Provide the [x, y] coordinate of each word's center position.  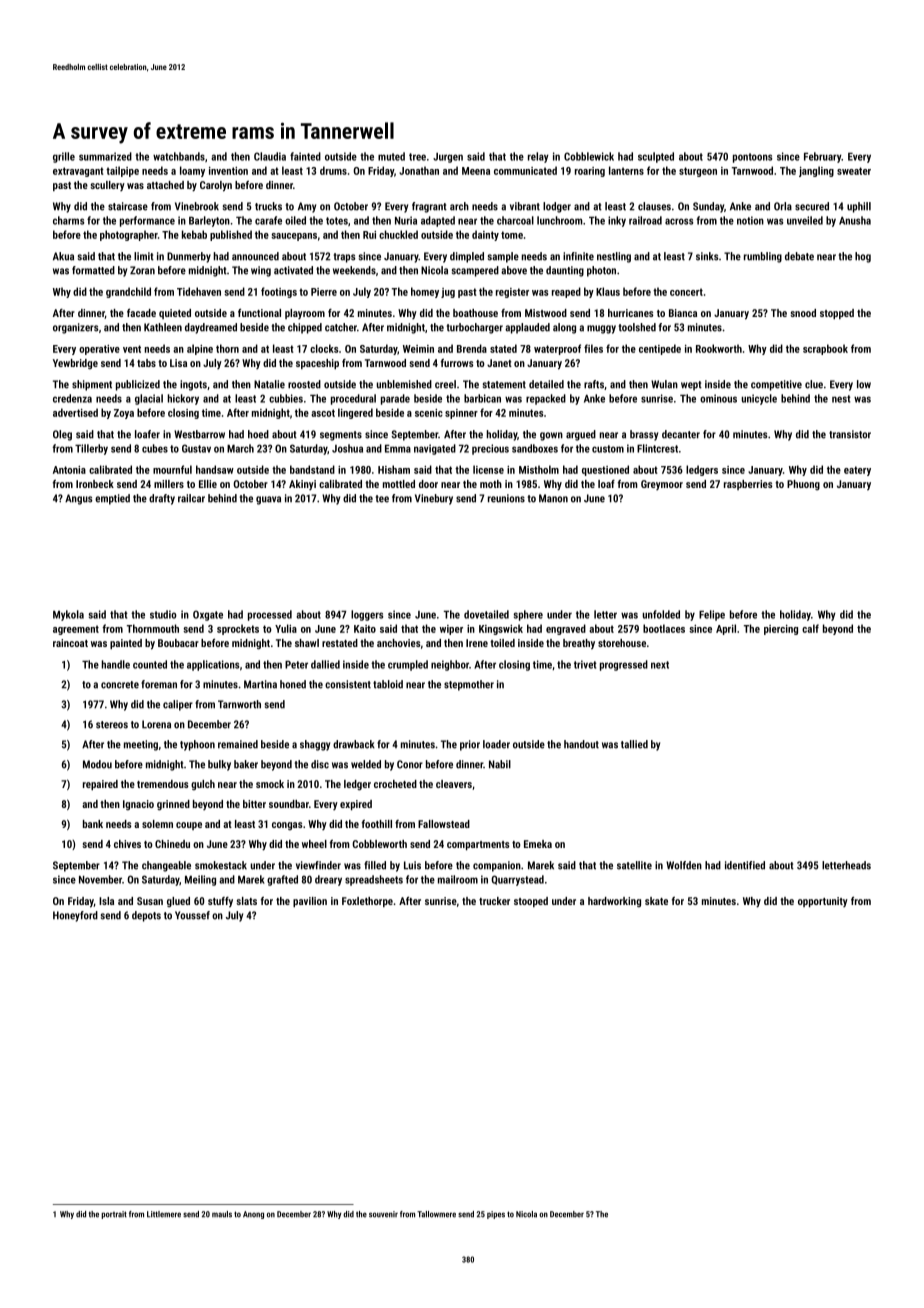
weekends [354, 270]
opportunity [823, 902]
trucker [494, 901]
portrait [114, 1215]
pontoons [752, 158]
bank [93, 824]
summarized [105, 156]
